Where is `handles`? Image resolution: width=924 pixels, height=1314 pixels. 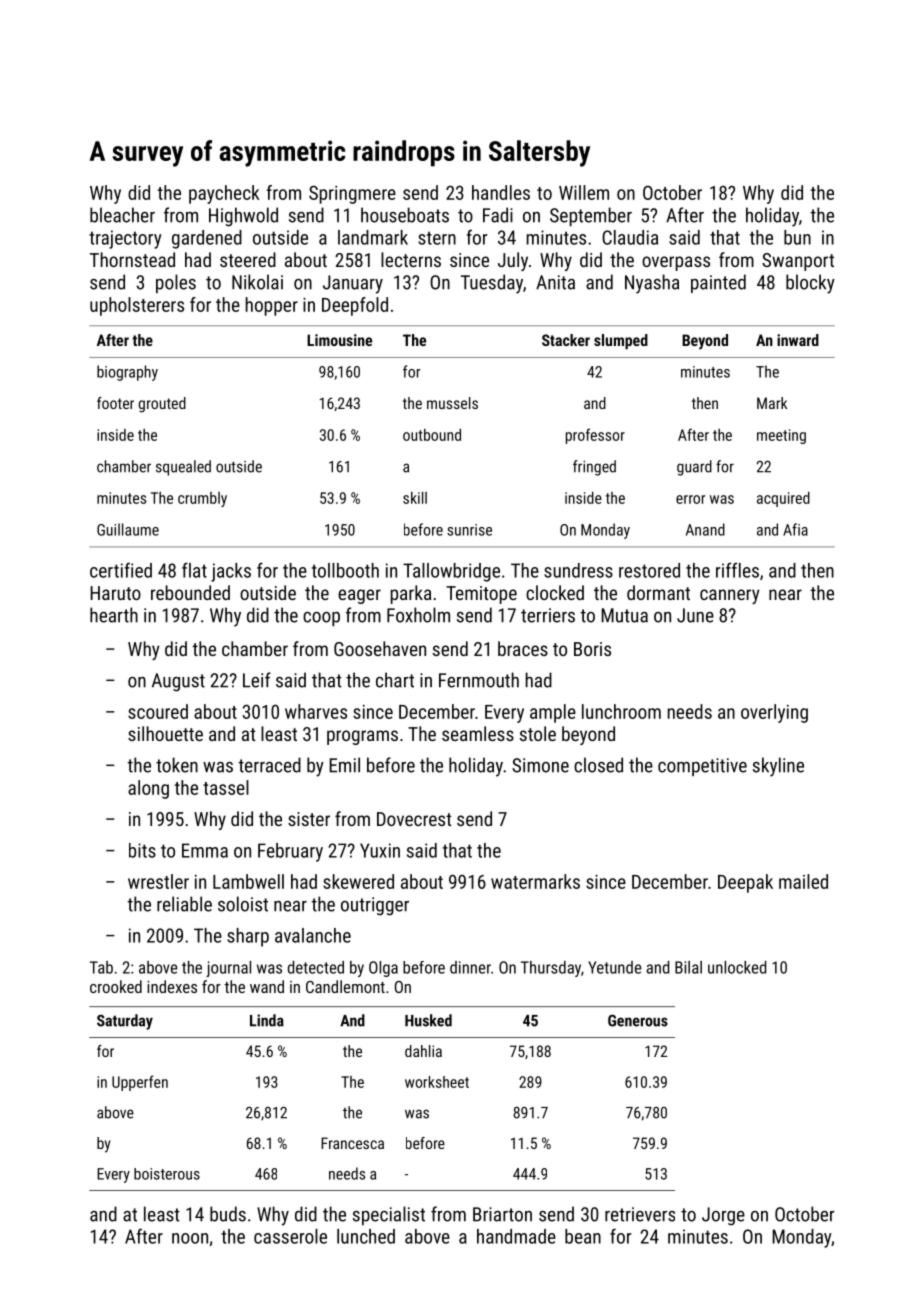 handles is located at coordinates (501, 192).
